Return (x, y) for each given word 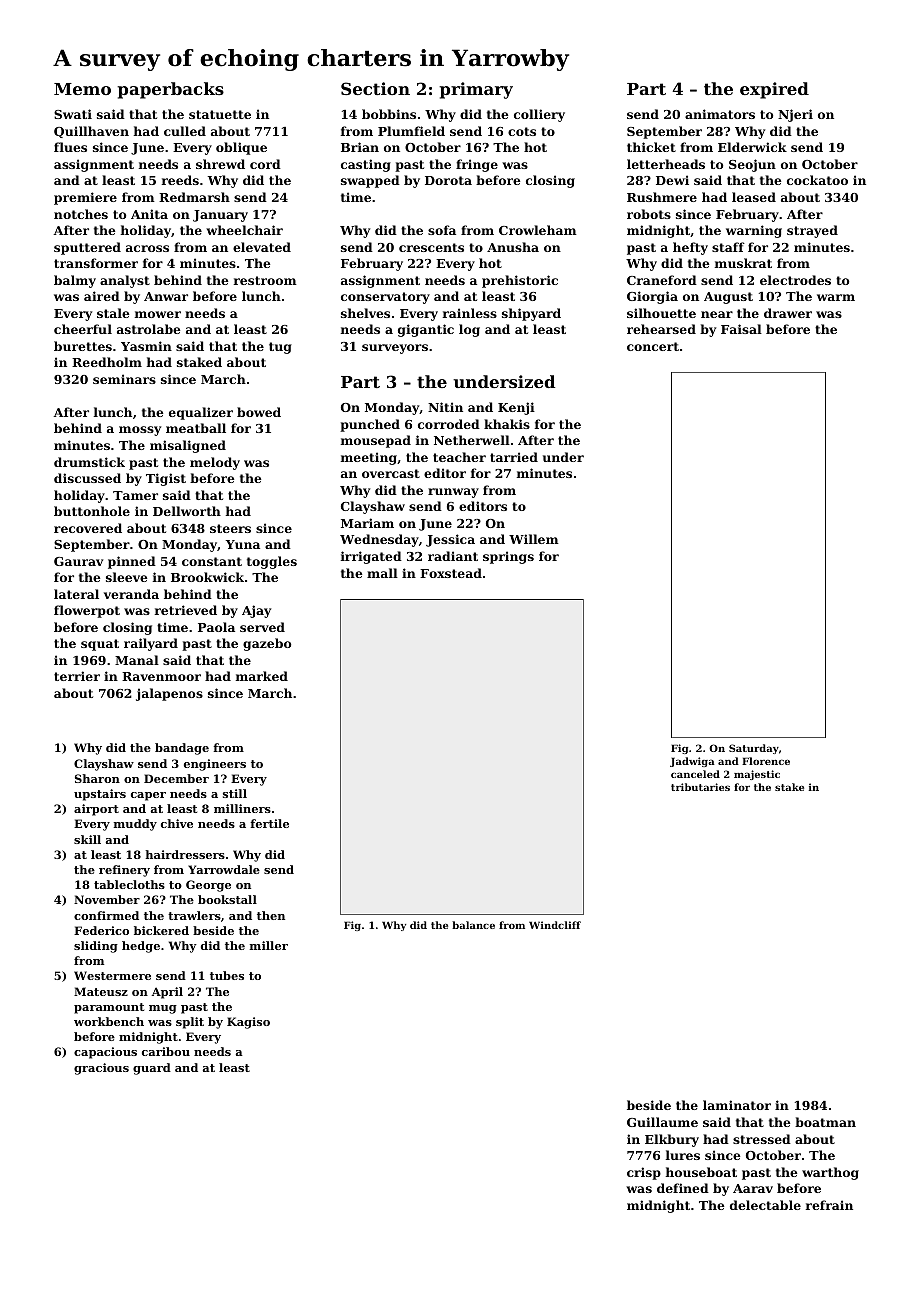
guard (152, 1069)
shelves (365, 313)
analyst (125, 281)
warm (836, 297)
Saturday (754, 749)
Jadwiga (692, 762)
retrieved (186, 610)
